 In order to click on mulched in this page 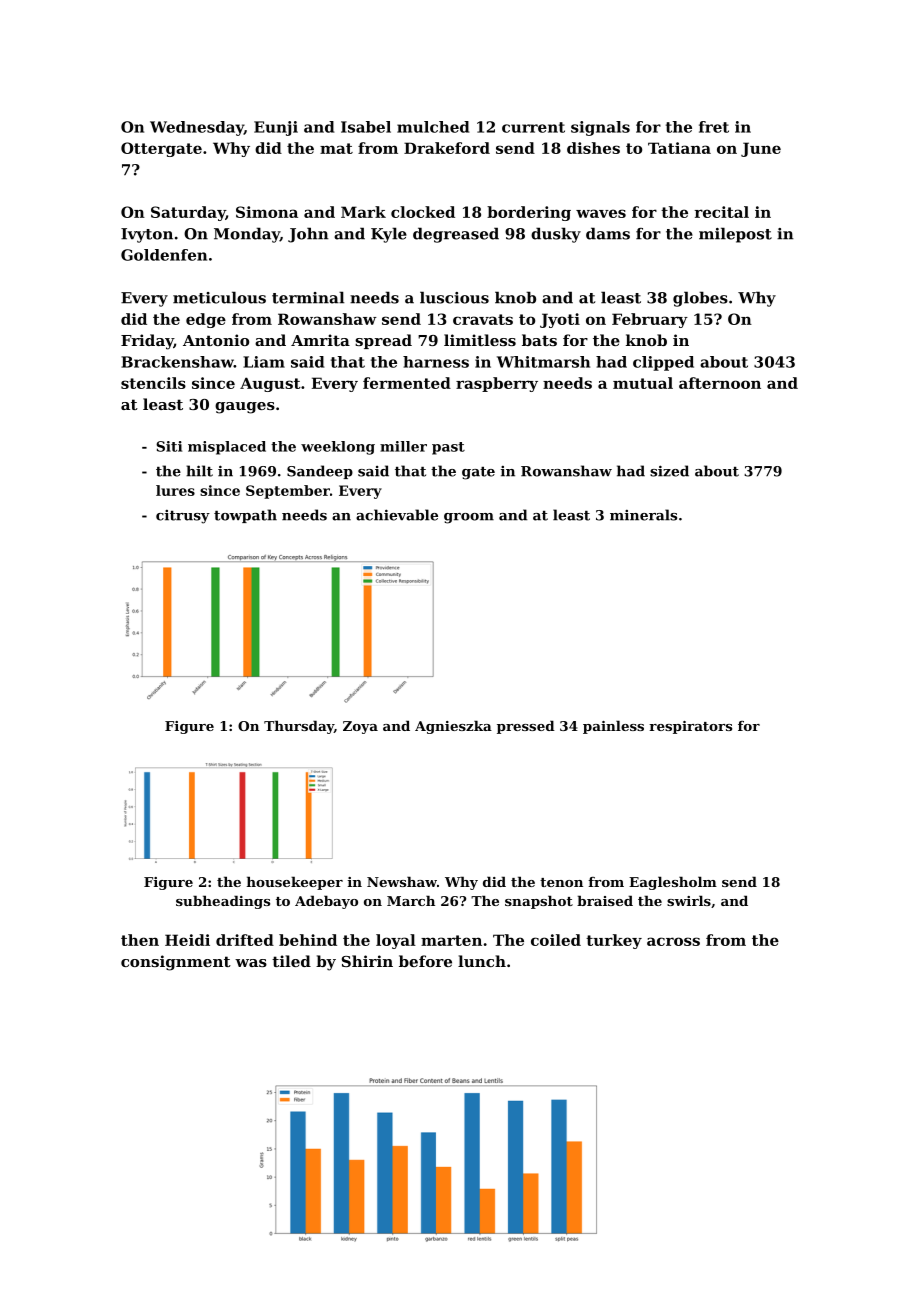, I will do `click(433, 127)`.
